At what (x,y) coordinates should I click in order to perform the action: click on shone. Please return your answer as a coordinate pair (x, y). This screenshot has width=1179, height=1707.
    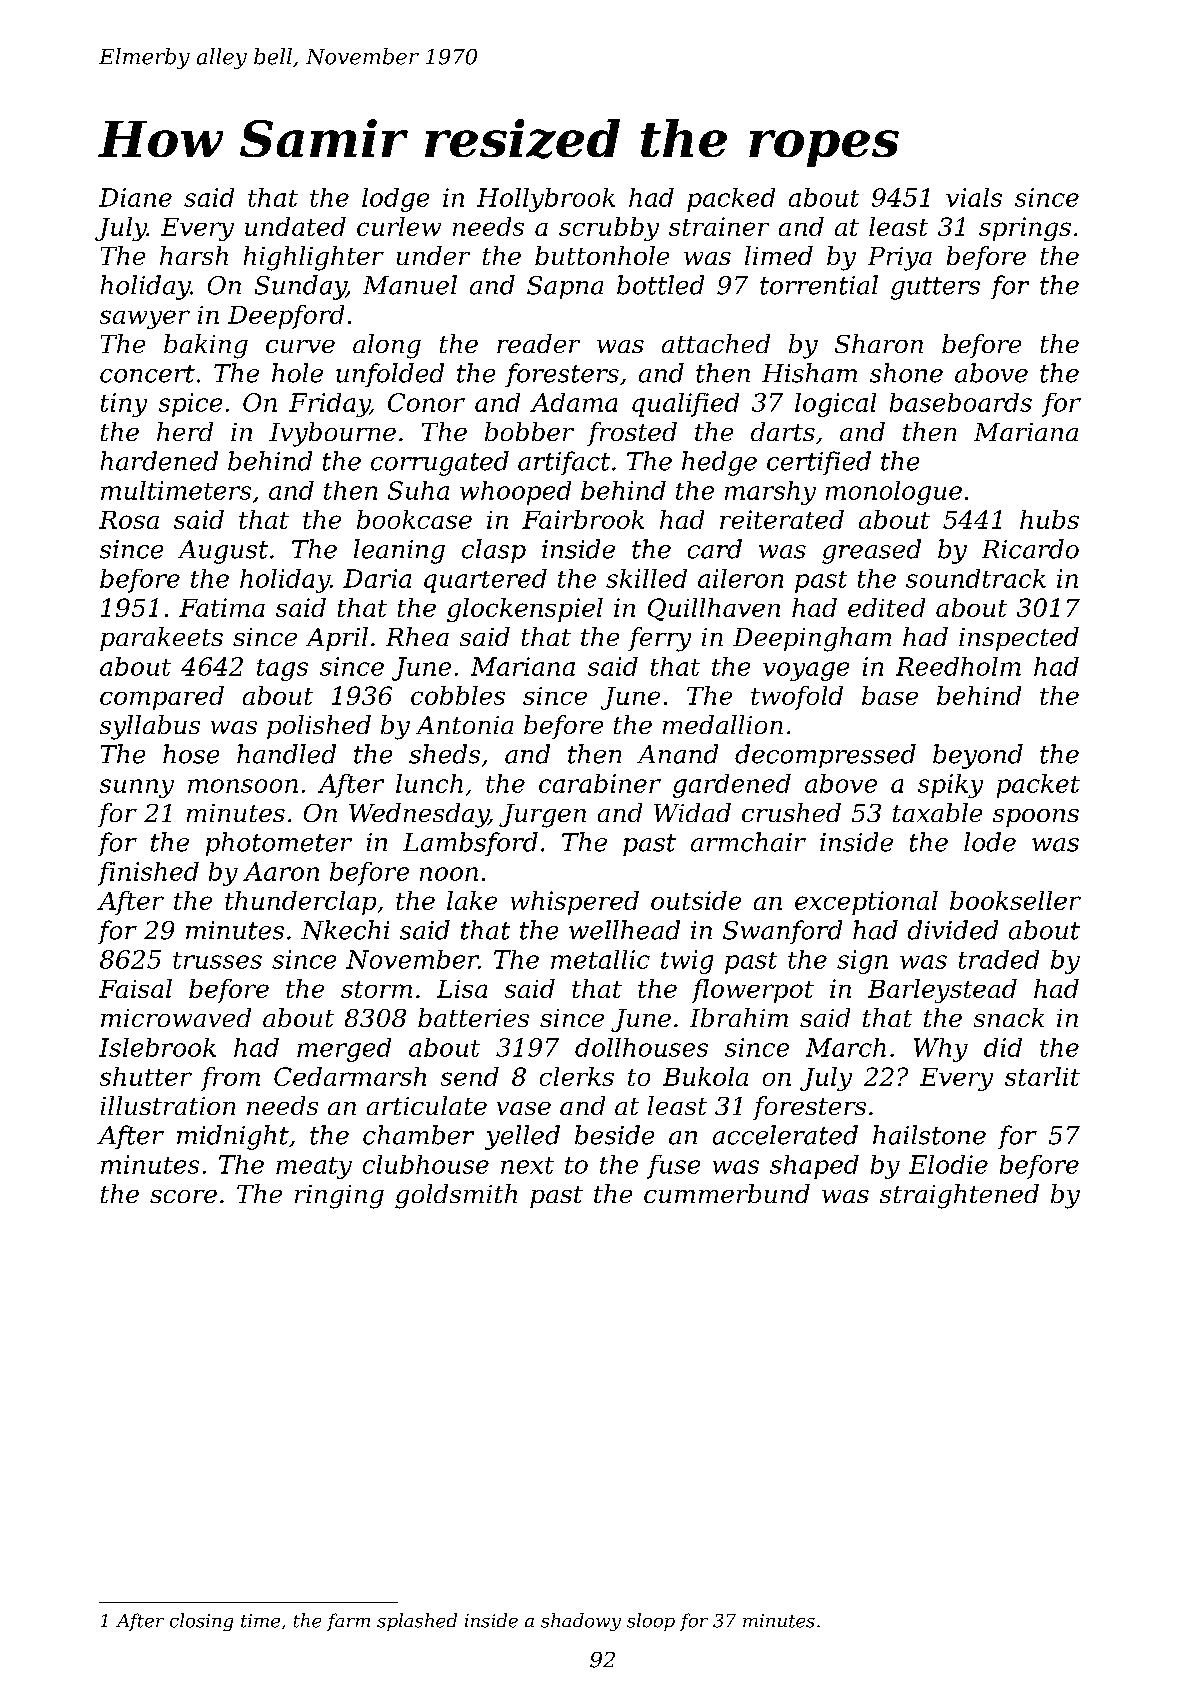
    Looking at the image, I should click on (906, 373).
